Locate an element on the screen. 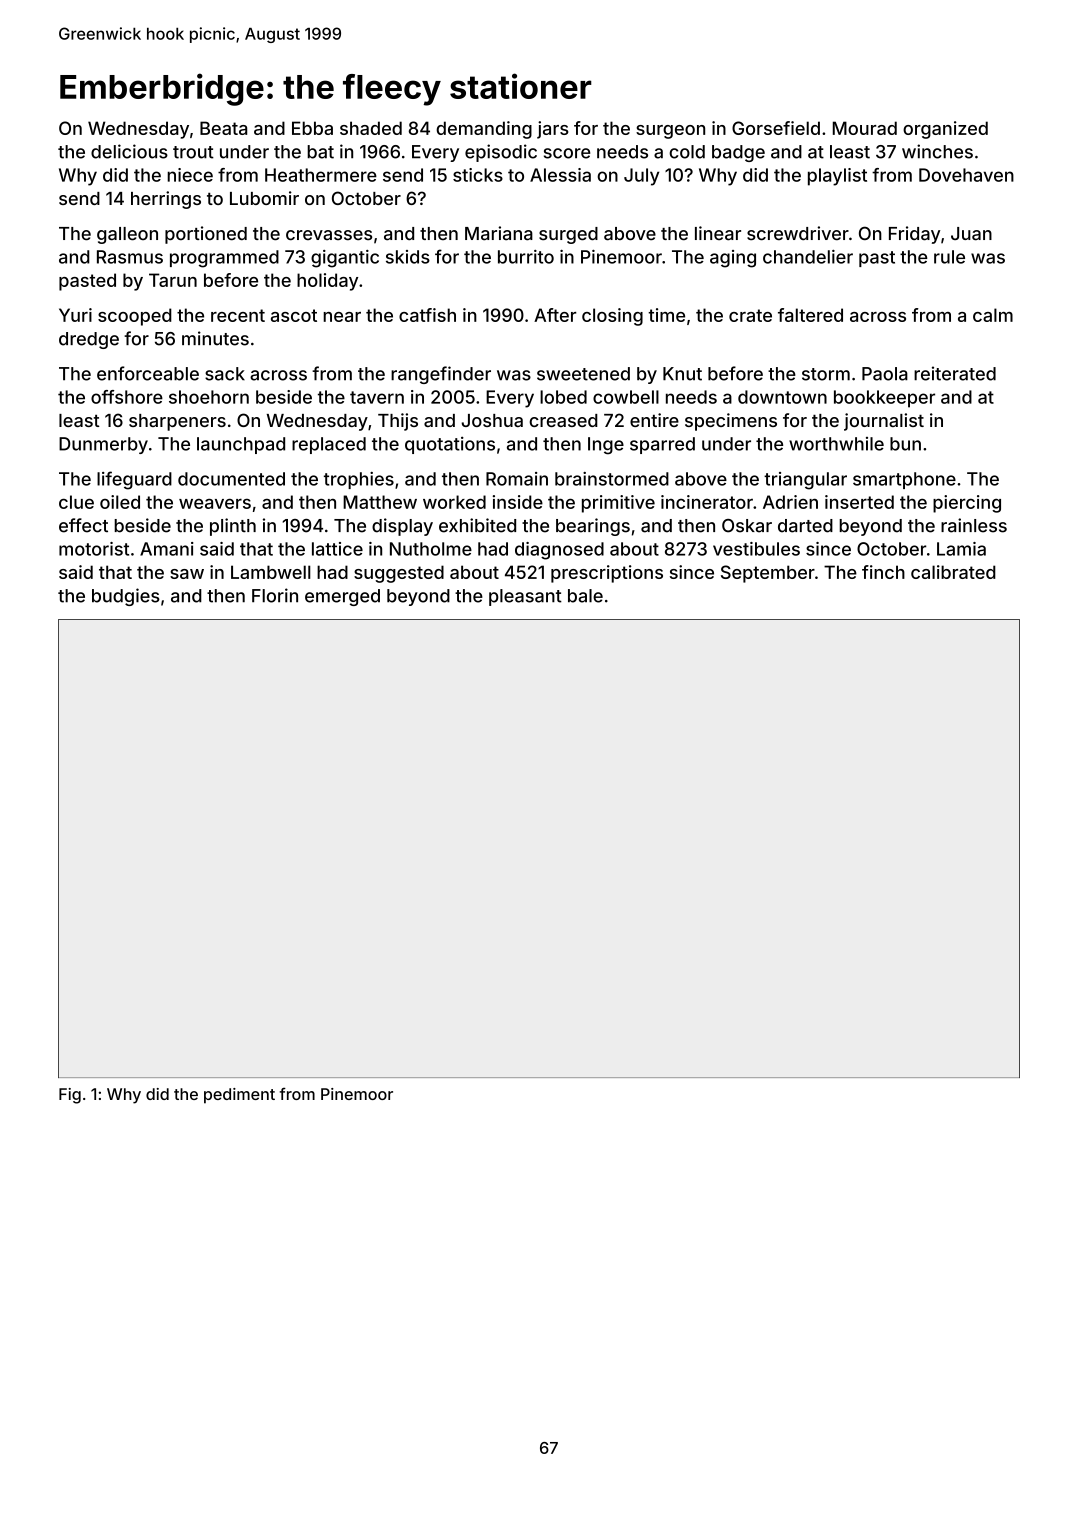  specimens is located at coordinates (731, 422).
